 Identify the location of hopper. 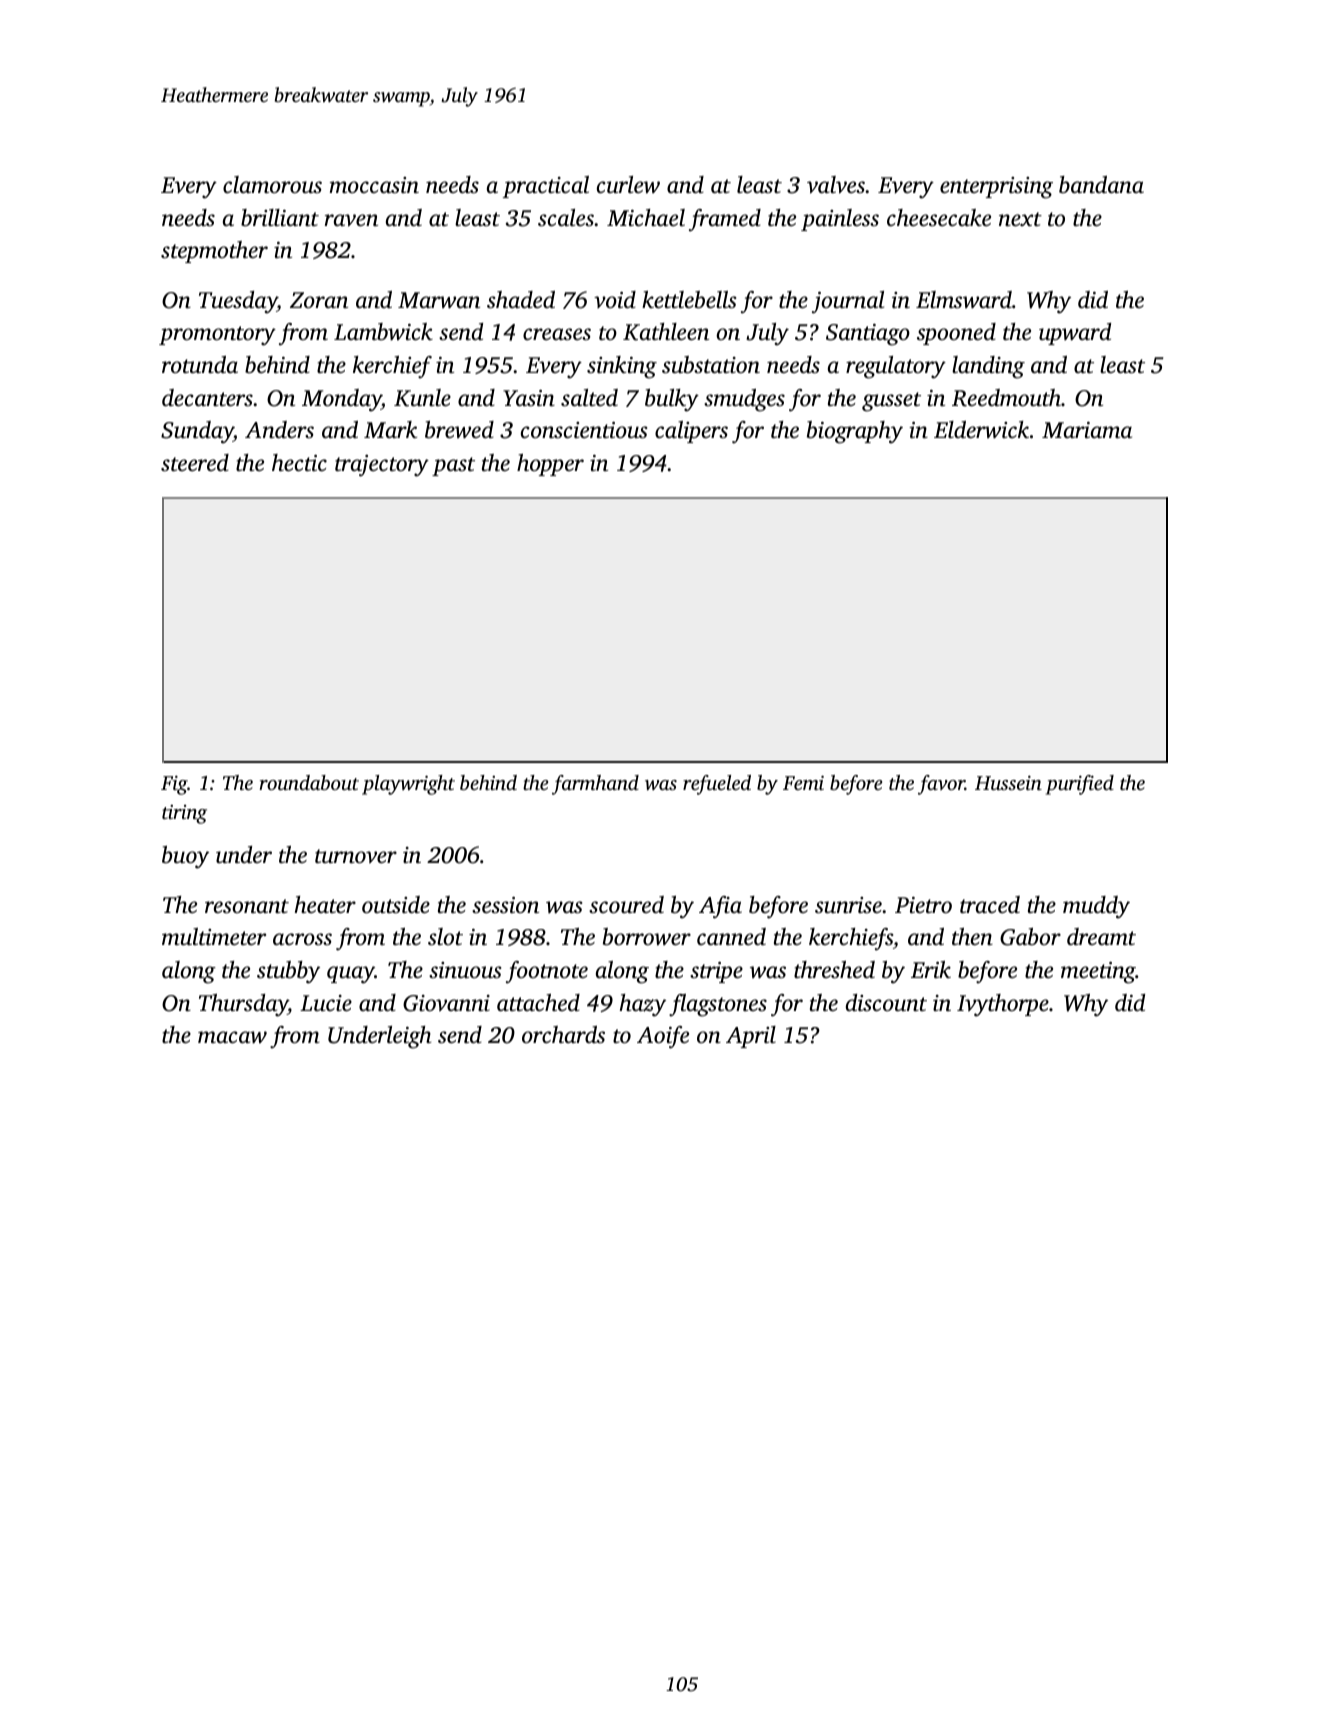
(550, 465).
